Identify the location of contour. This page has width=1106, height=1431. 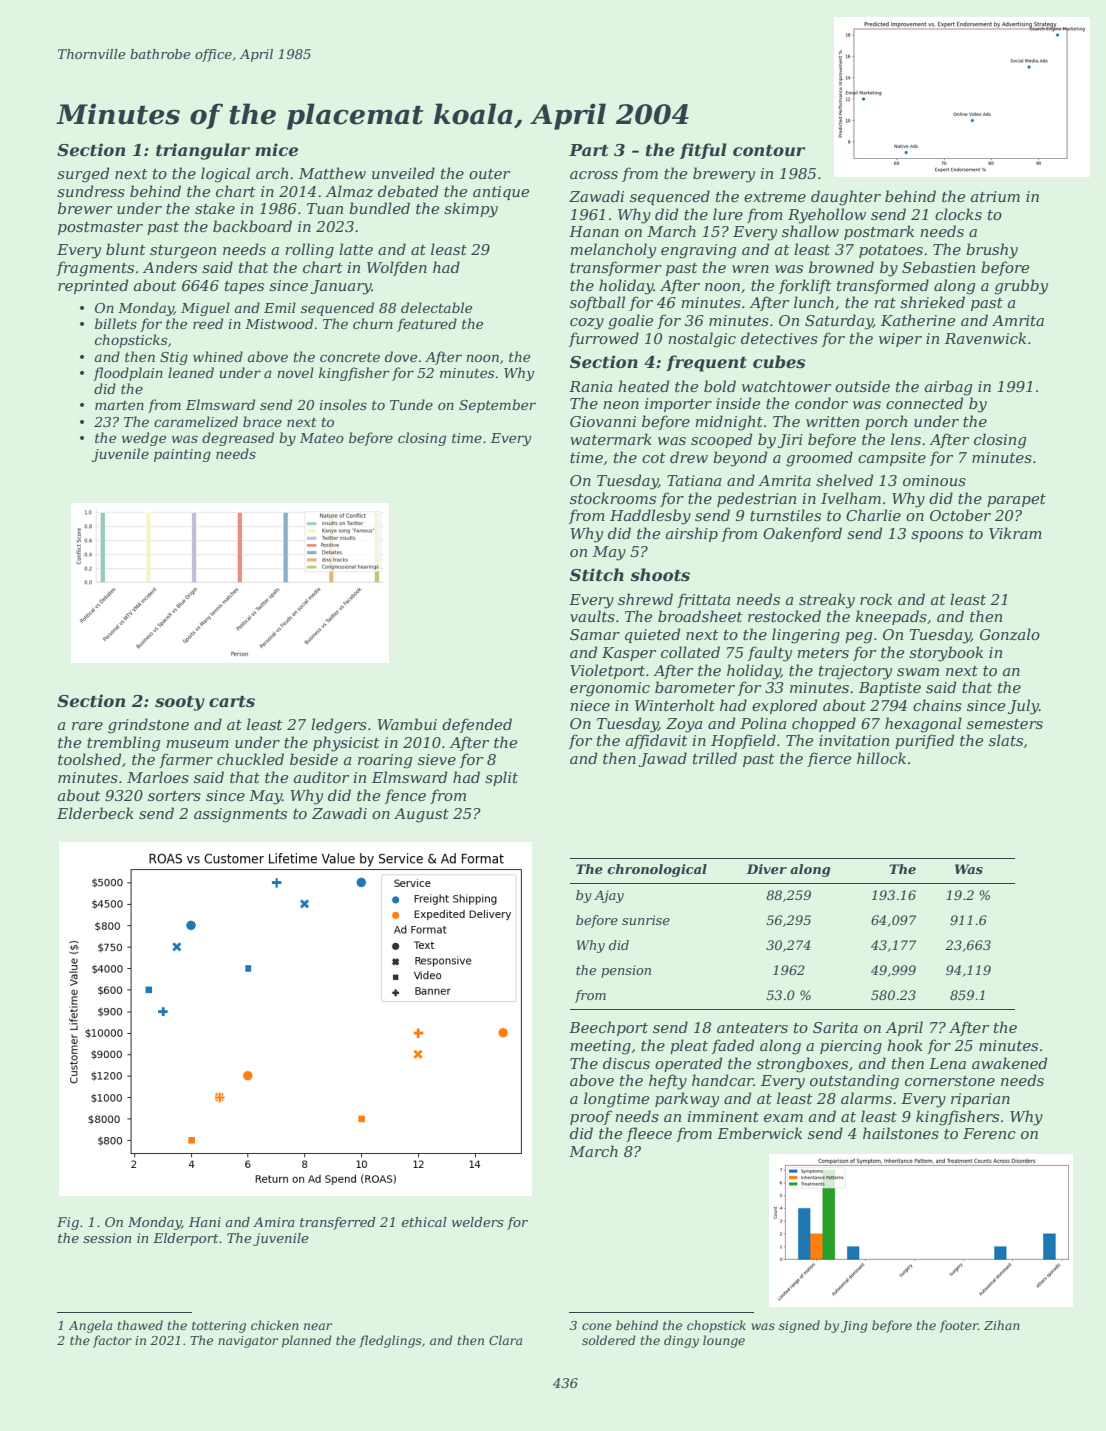
(769, 150).
